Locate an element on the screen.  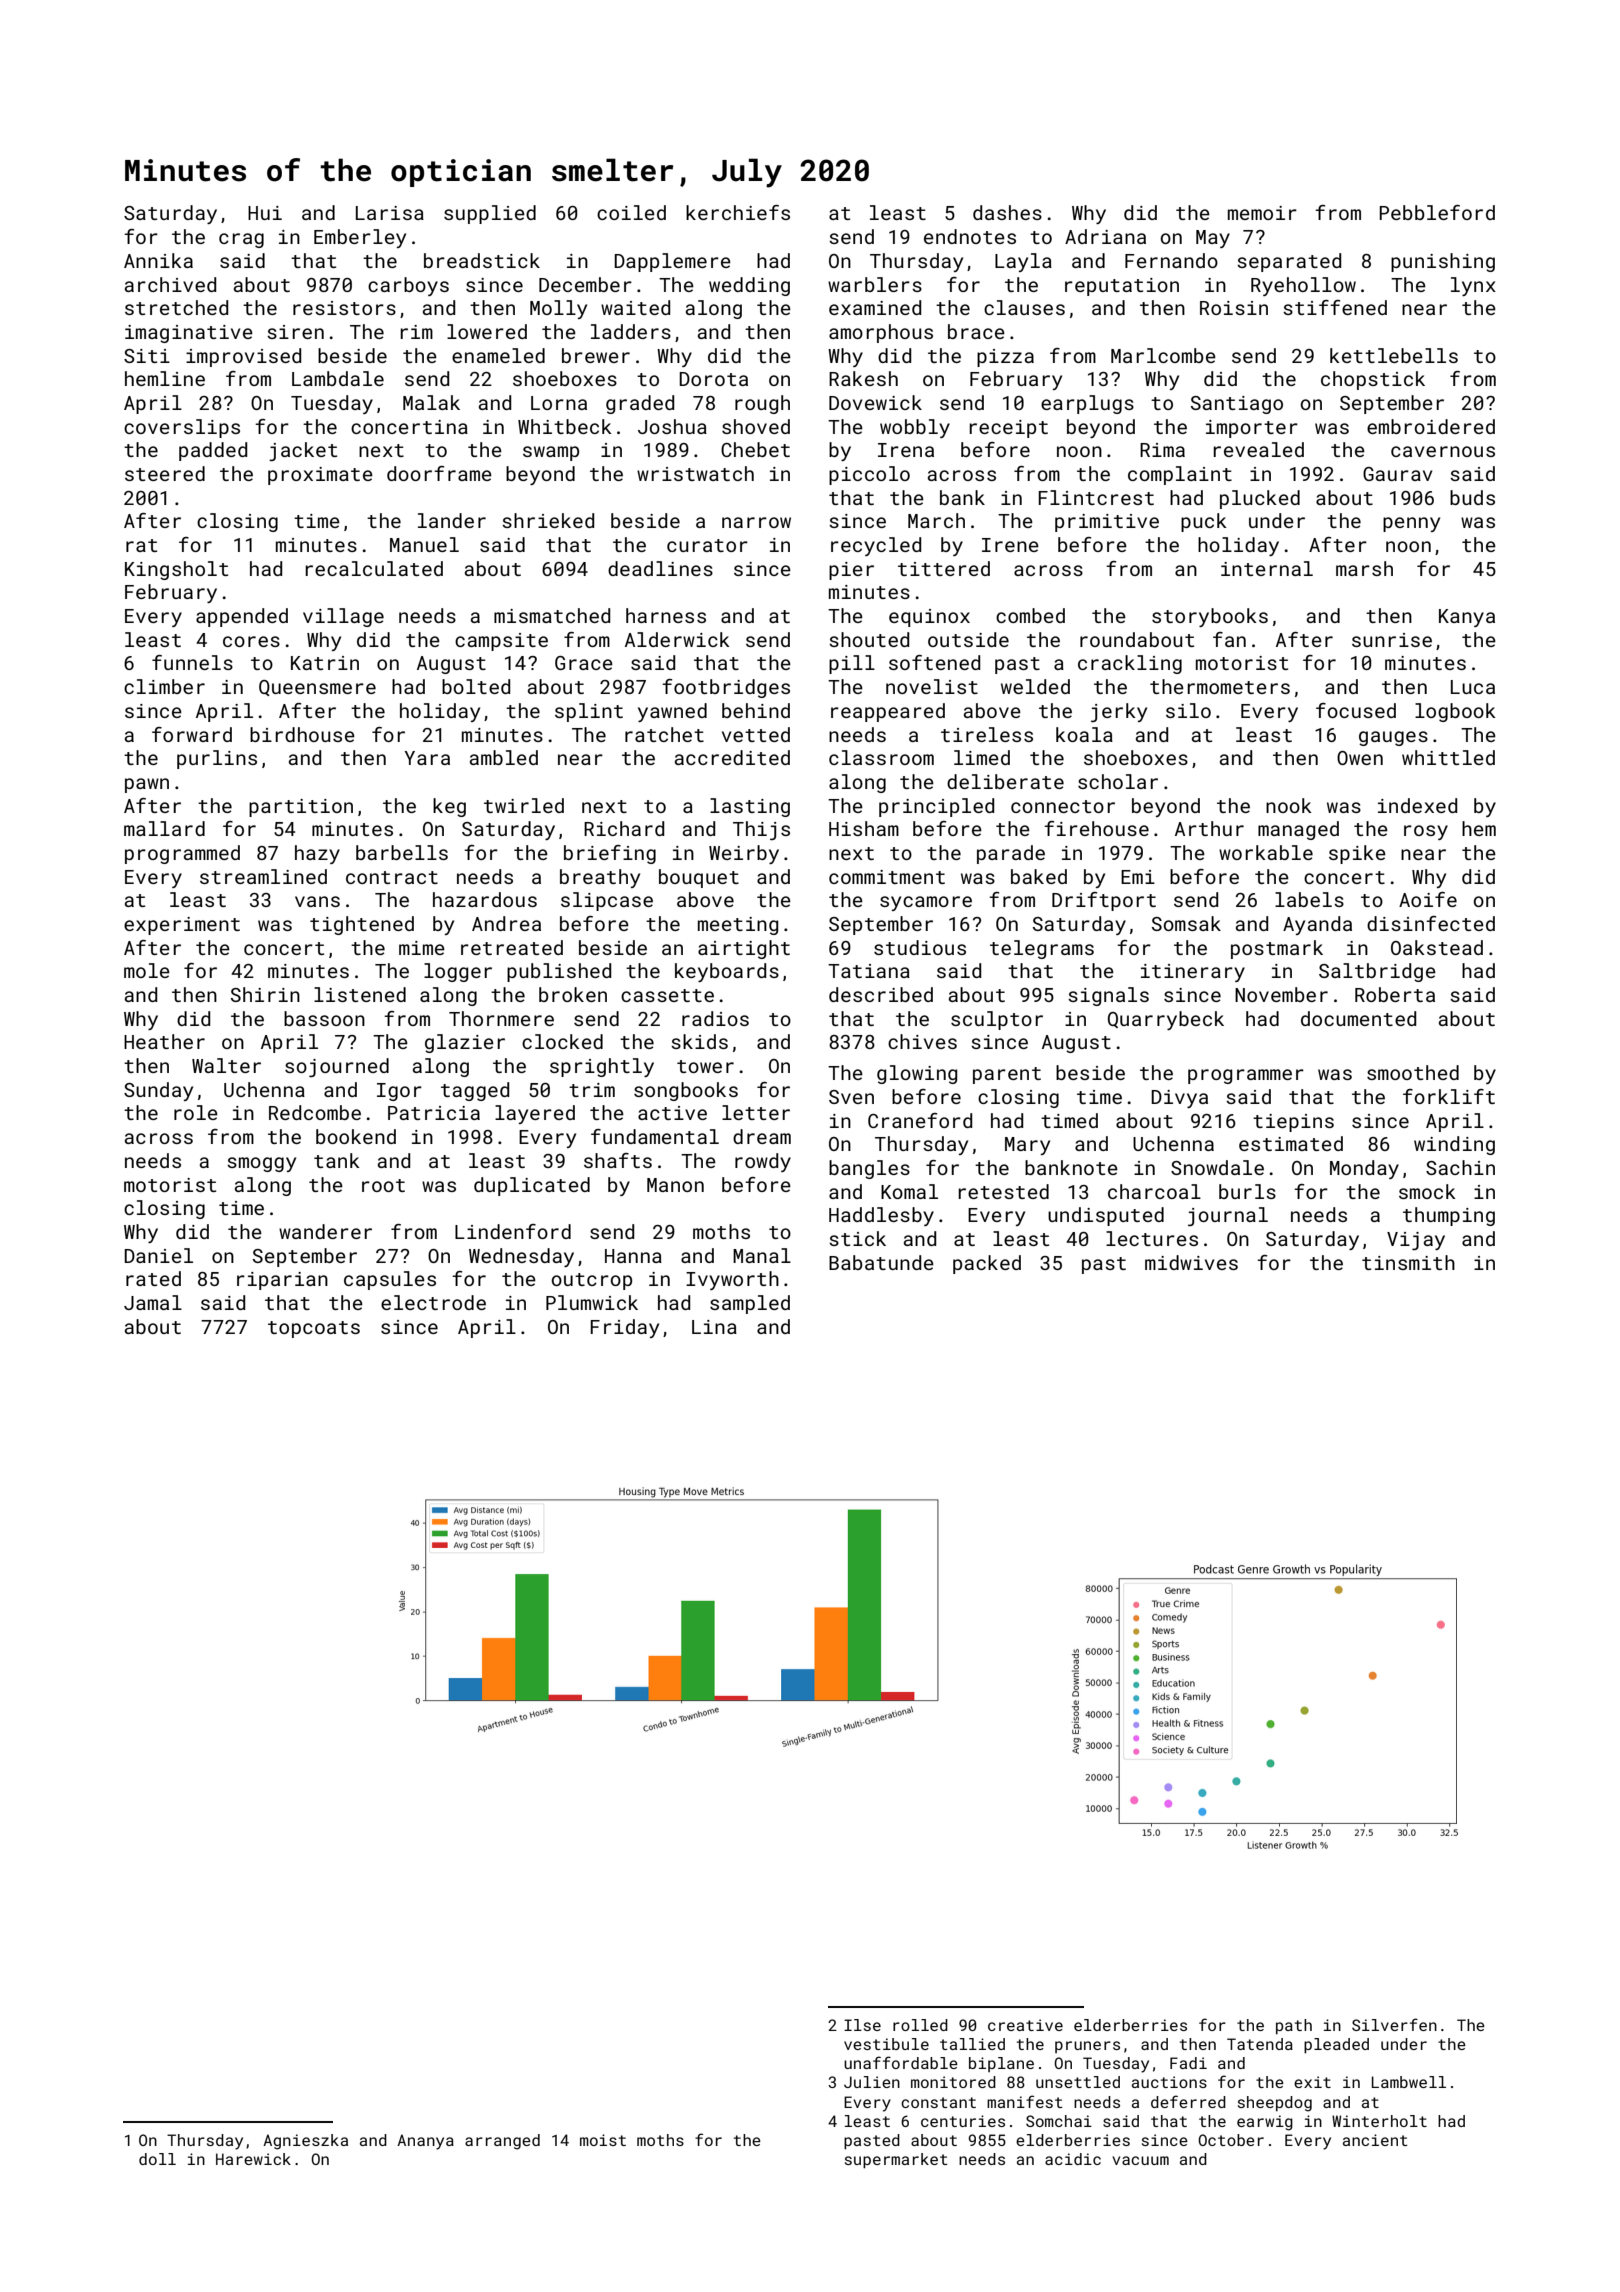
fan is located at coordinates (1229, 639).
